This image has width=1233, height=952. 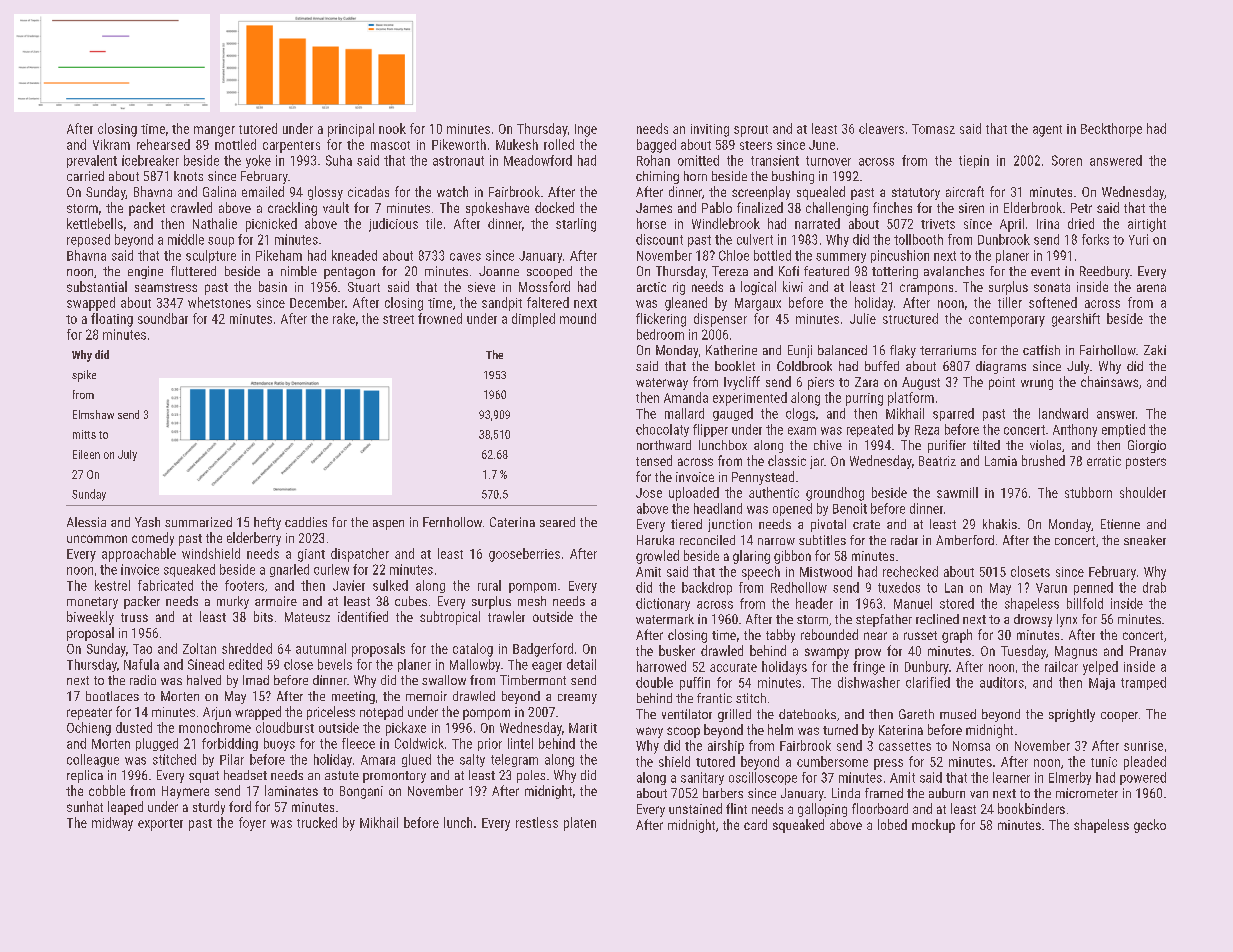 I want to click on mesh, so click(x=532, y=601).
